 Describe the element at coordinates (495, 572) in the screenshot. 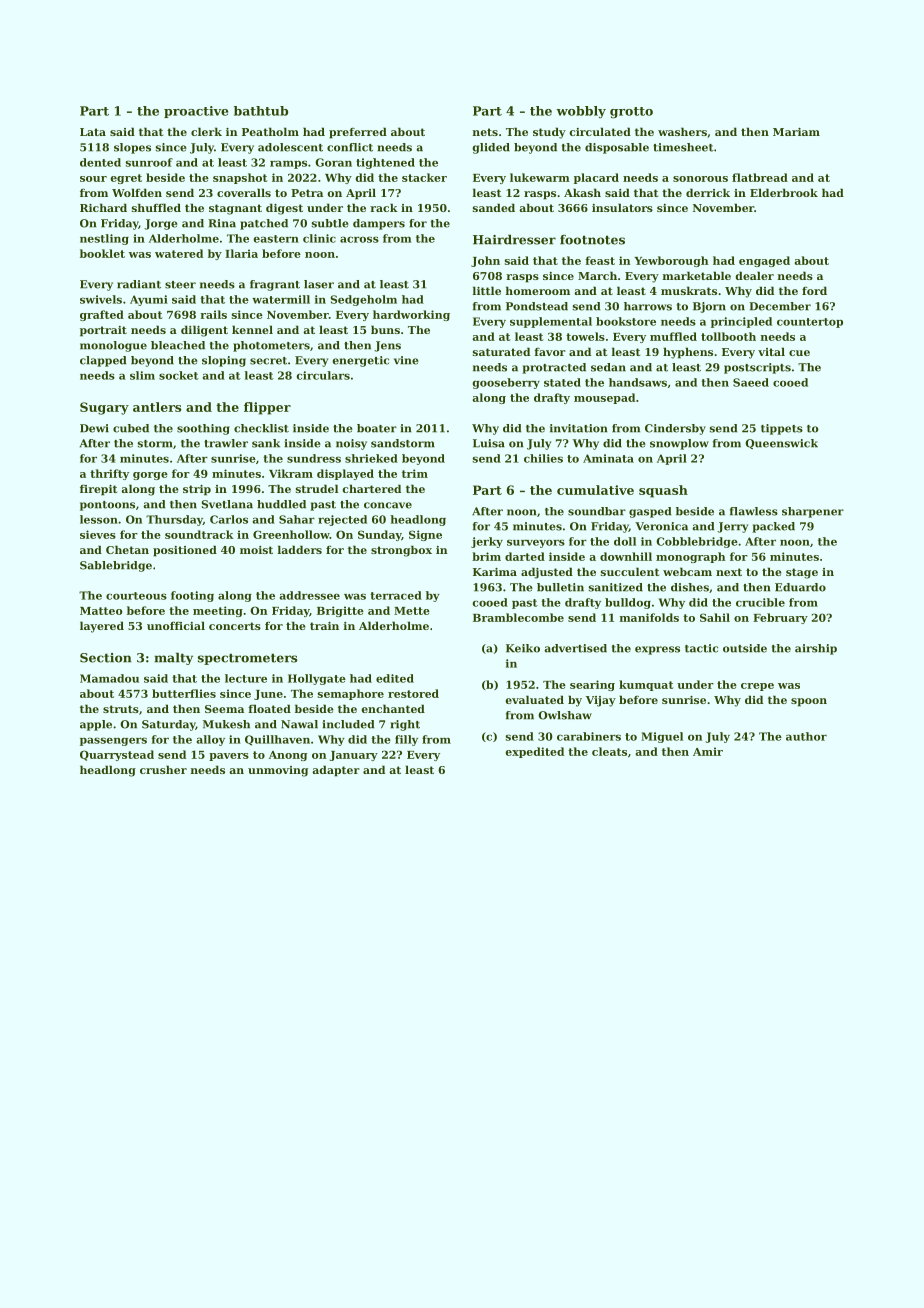

I see `Karima` at that location.
